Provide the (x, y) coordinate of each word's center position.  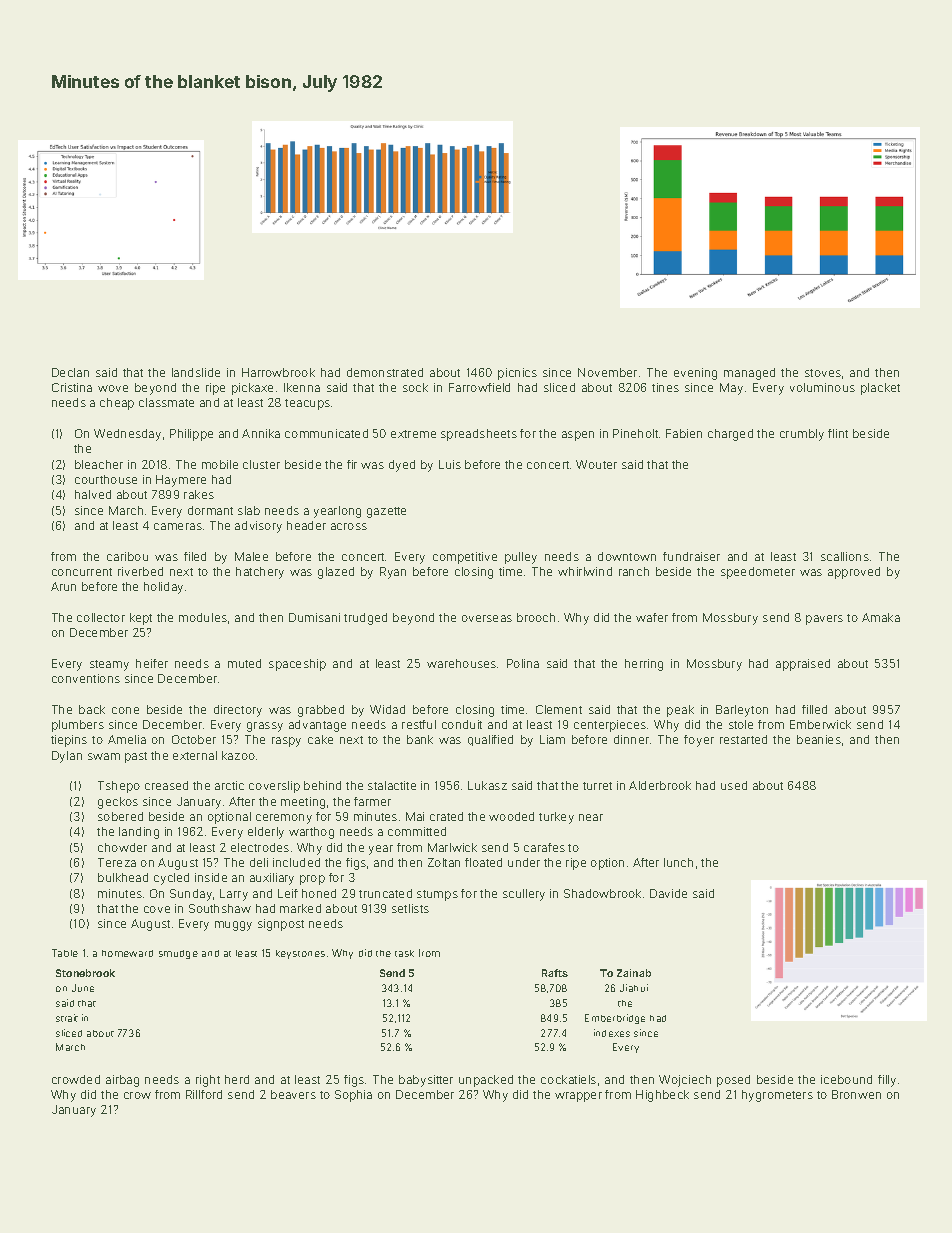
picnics (517, 374)
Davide (668, 893)
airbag (122, 1081)
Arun (63, 586)
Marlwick (452, 847)
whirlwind (585, 571)
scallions (845, 556)
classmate (166, 402)
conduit (462, 724)
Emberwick (820, 724)
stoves (823, 373)
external (195, 755)
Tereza (117, 862)
